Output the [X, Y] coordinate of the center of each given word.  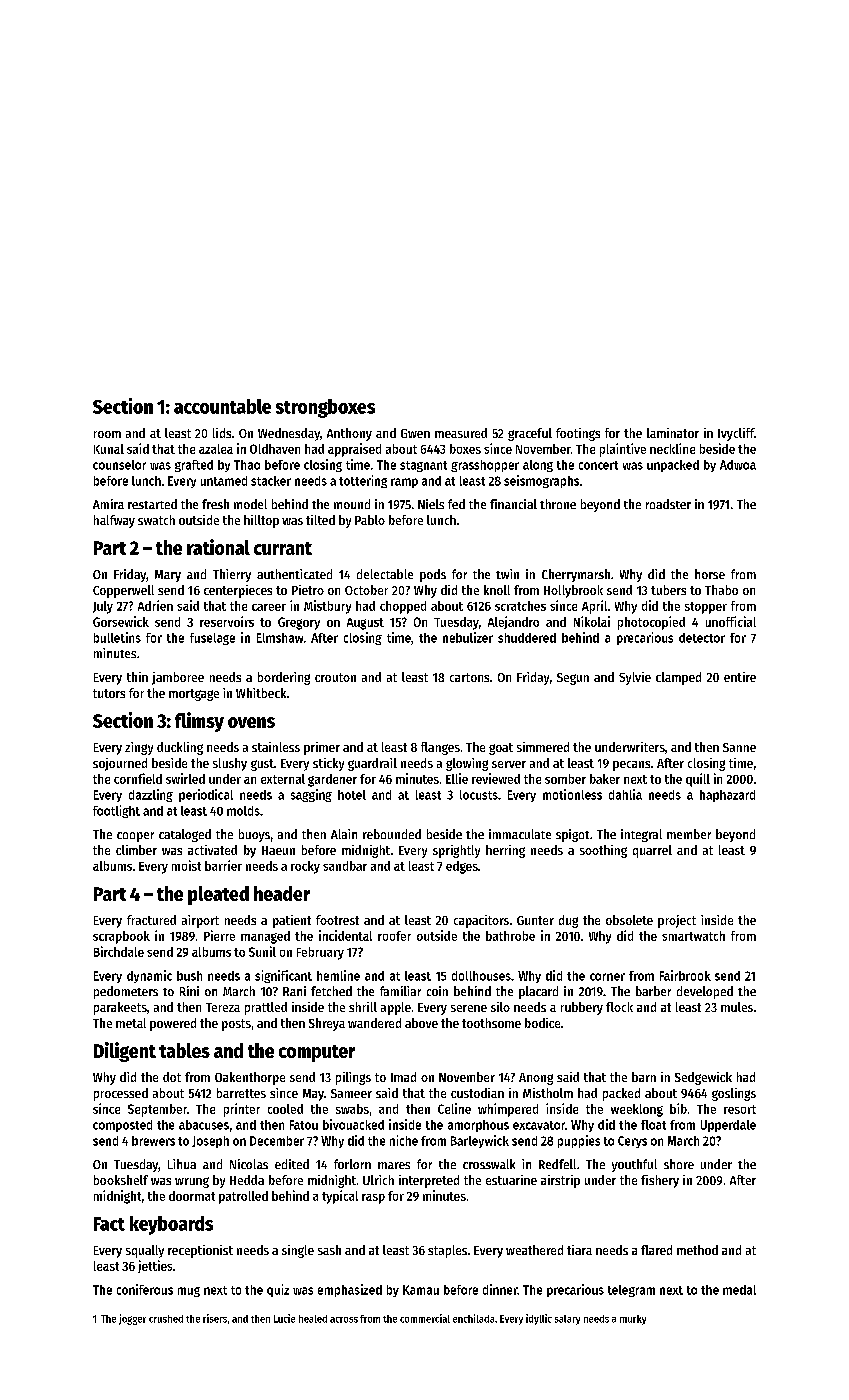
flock [619, 1007]
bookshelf [121, 1180]
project [677, 921]
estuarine [511, 1180]
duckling [180, 748]
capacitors [481, 921]
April [594, 607]
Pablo [370, 520]
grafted [194, 466]
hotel [352, 795]
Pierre [219, 935]
